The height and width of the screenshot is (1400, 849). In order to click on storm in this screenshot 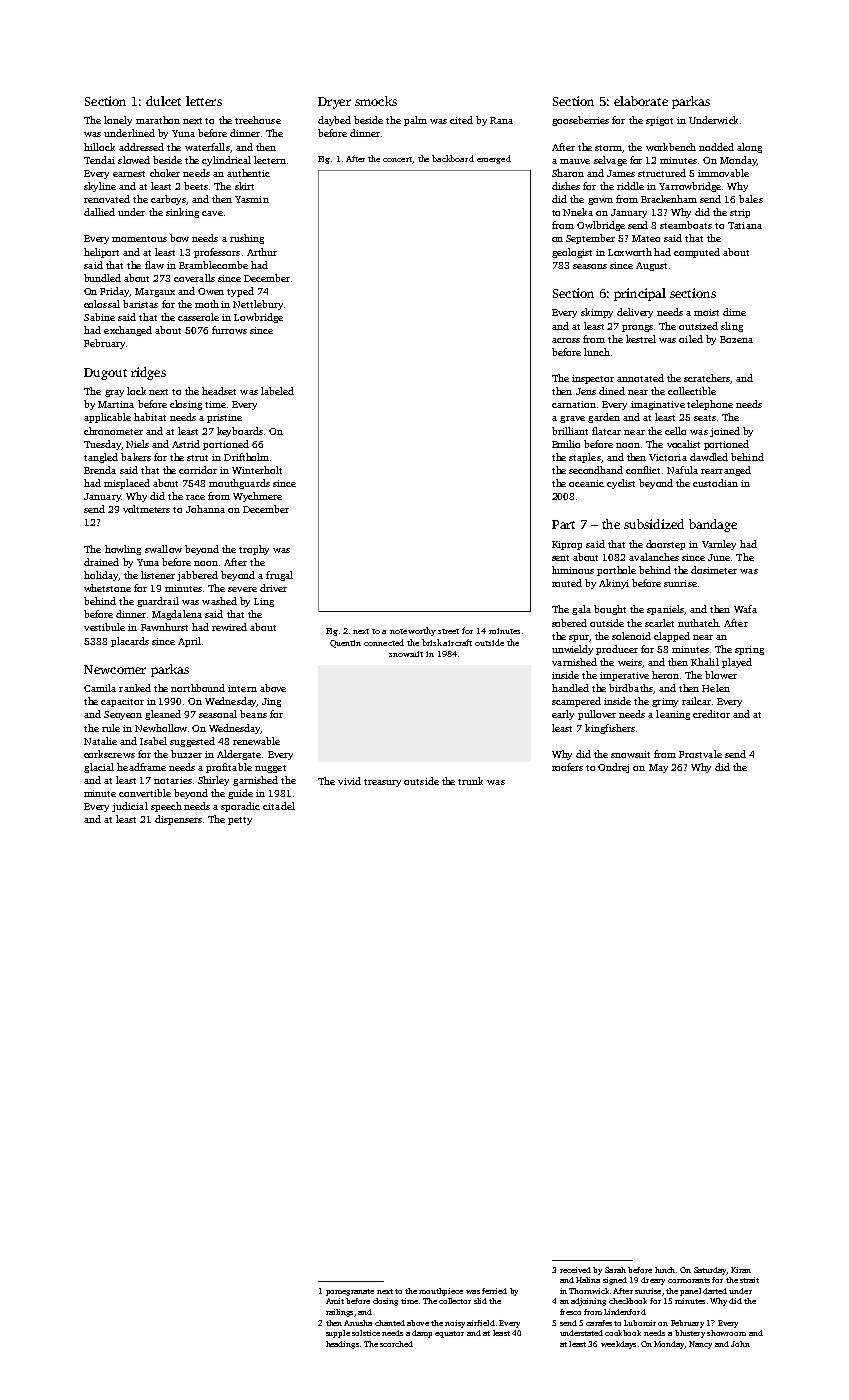, I will do `click(608, 148)`.
